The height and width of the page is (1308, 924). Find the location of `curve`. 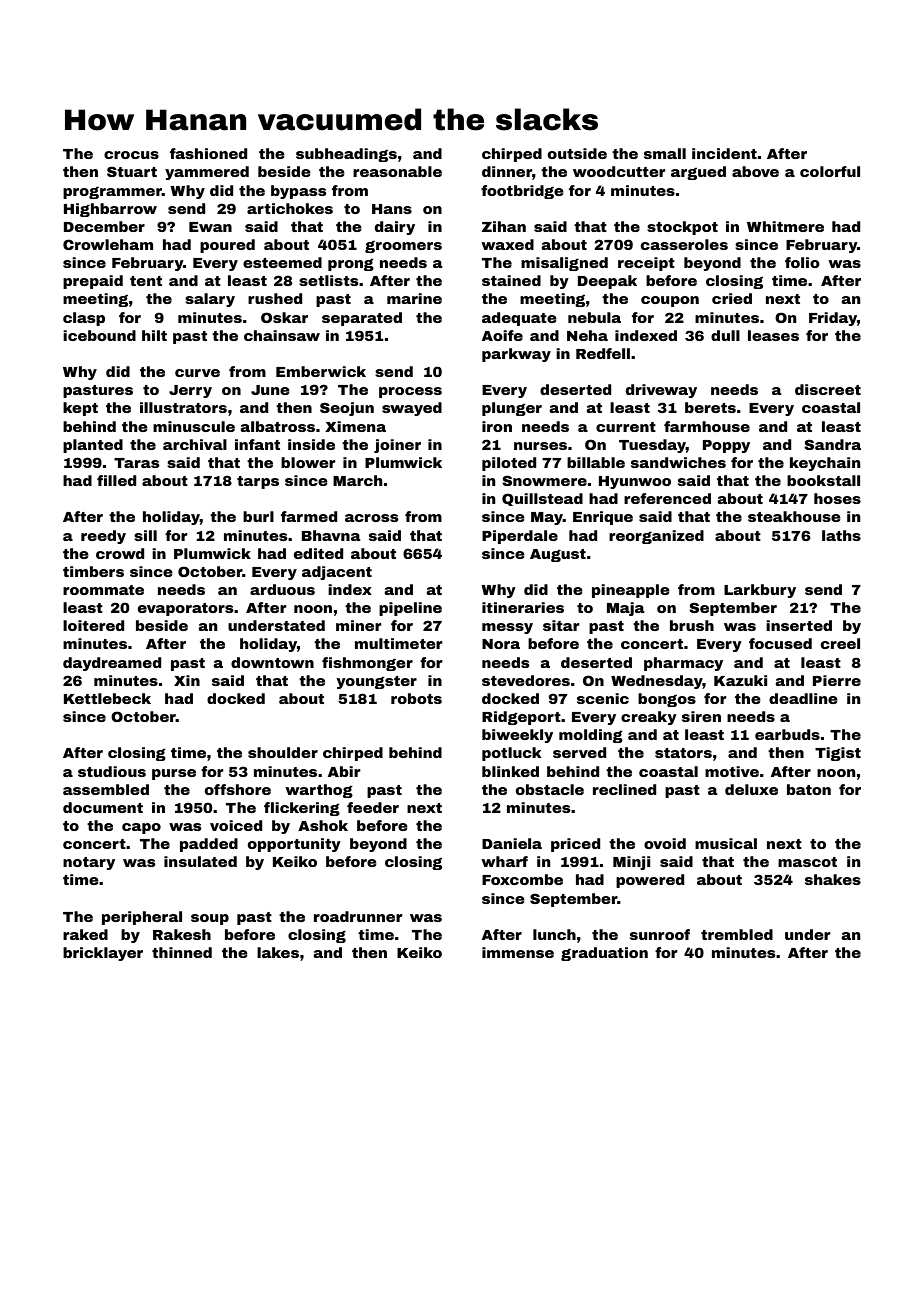

curve is located at coordinates (197, 373).
